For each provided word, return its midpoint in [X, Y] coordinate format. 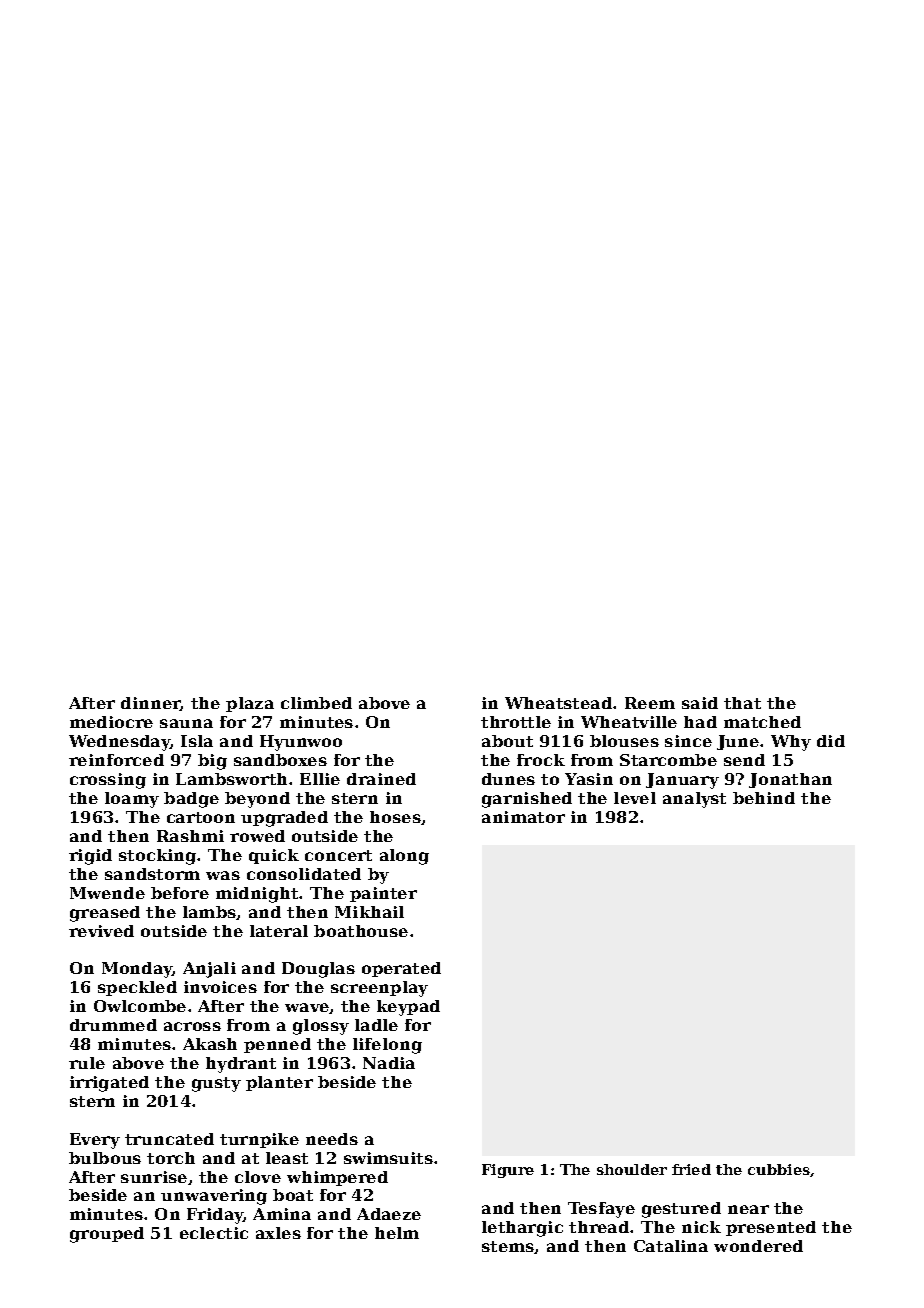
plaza [250, 704]
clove [258, 1177]
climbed [316, 703]
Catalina [671, 1246]
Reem [650, 703]
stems [508, 1247]
